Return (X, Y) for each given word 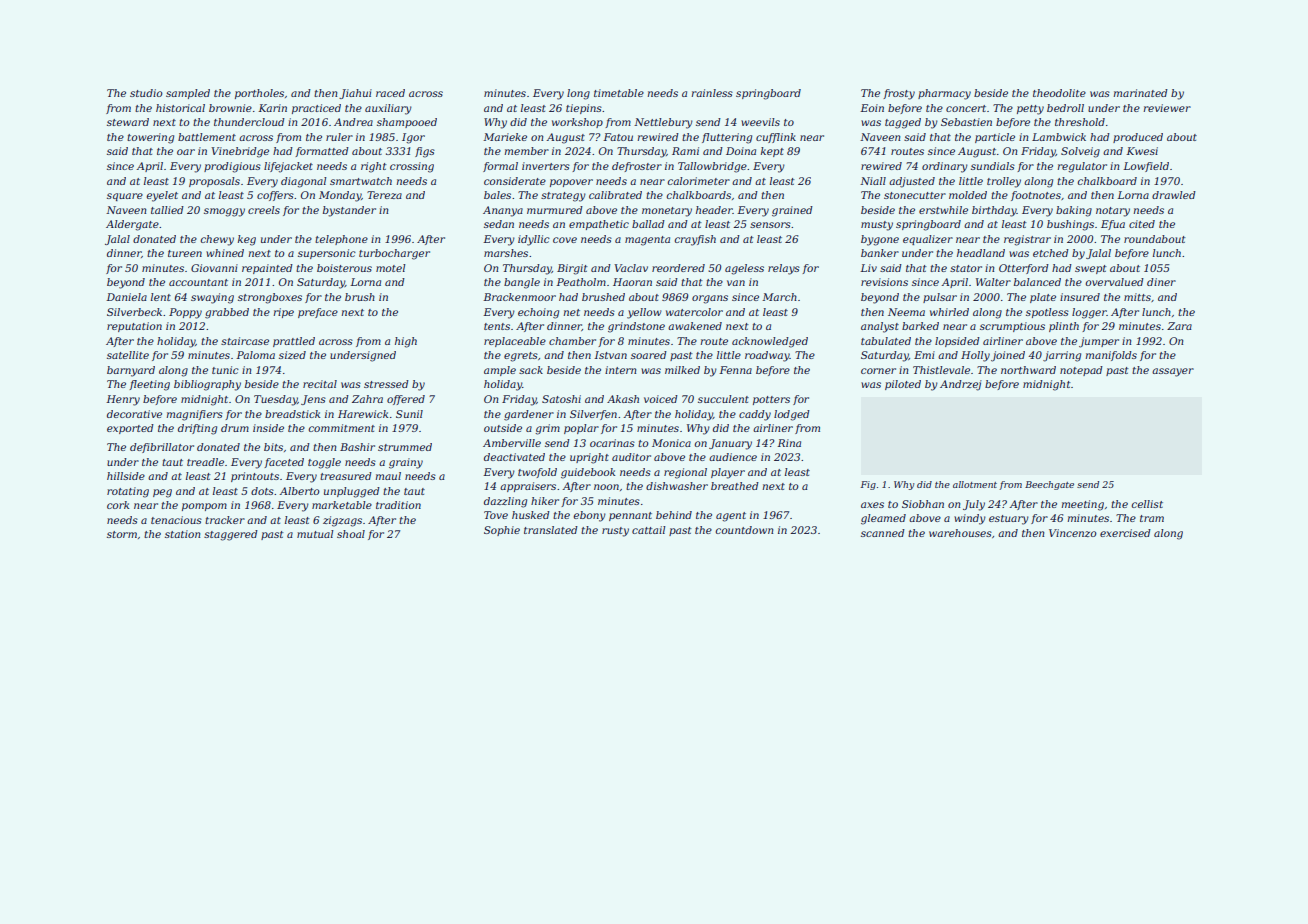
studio (146, 93)
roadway (767, 356)
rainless (712, 93)
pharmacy (944, 94)
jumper (1099, 342)
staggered (231, 535)
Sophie (502, 531)
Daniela (126, 297)
